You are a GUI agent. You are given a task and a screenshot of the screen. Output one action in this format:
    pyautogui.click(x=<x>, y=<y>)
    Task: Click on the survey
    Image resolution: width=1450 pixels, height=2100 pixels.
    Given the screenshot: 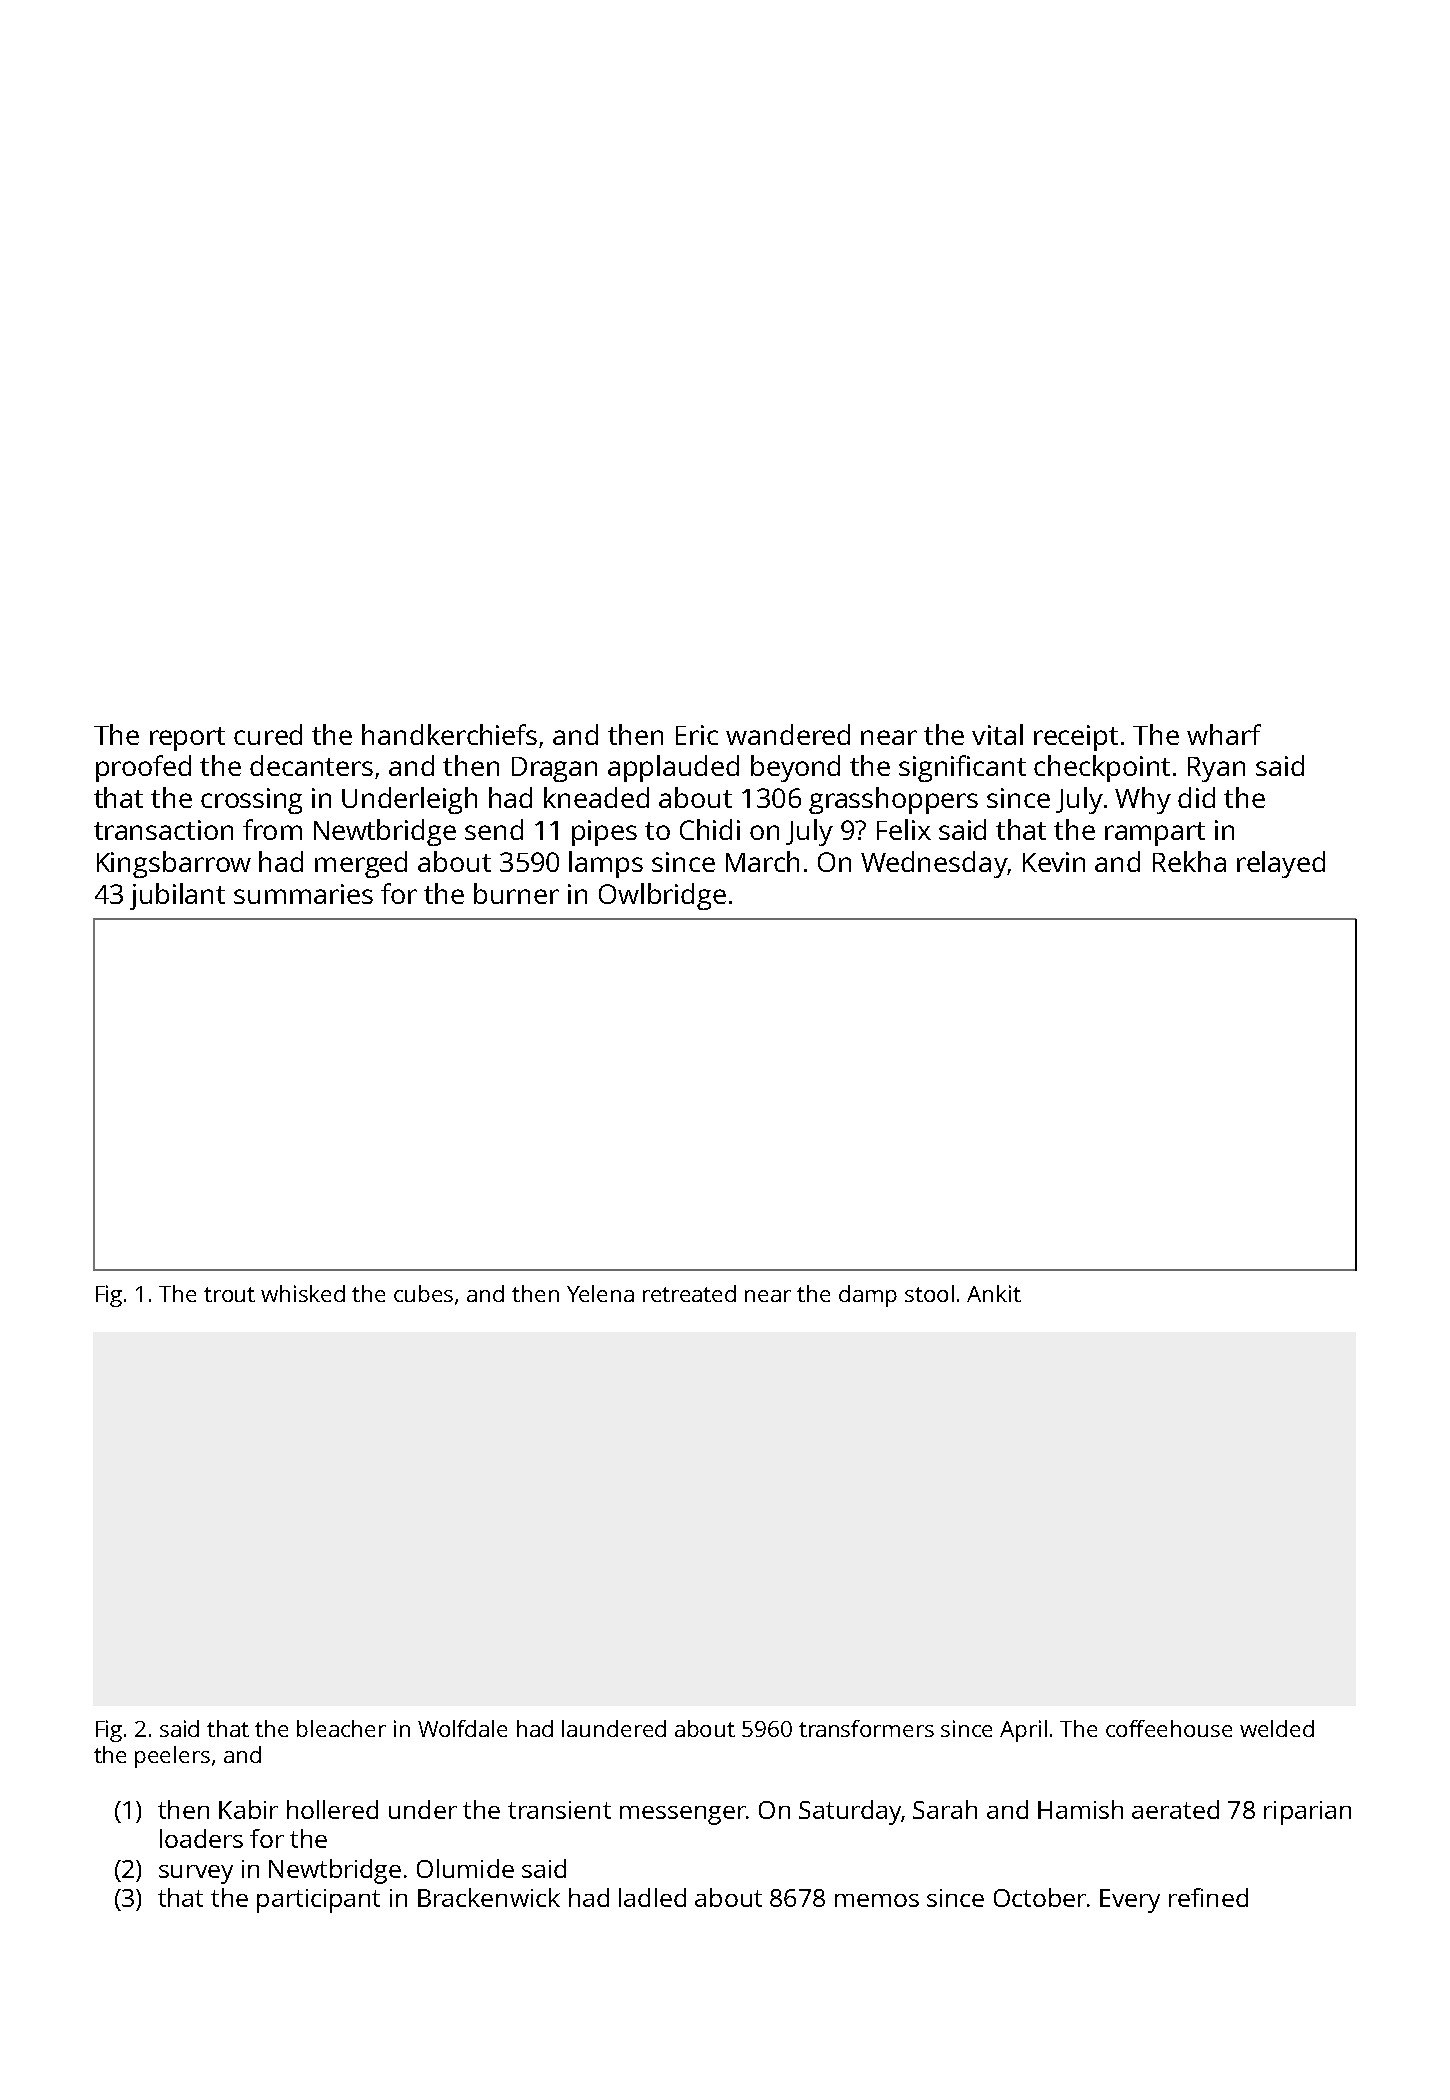 What is the action you would take?
    pyautogui.click(x=196, y=1874)
